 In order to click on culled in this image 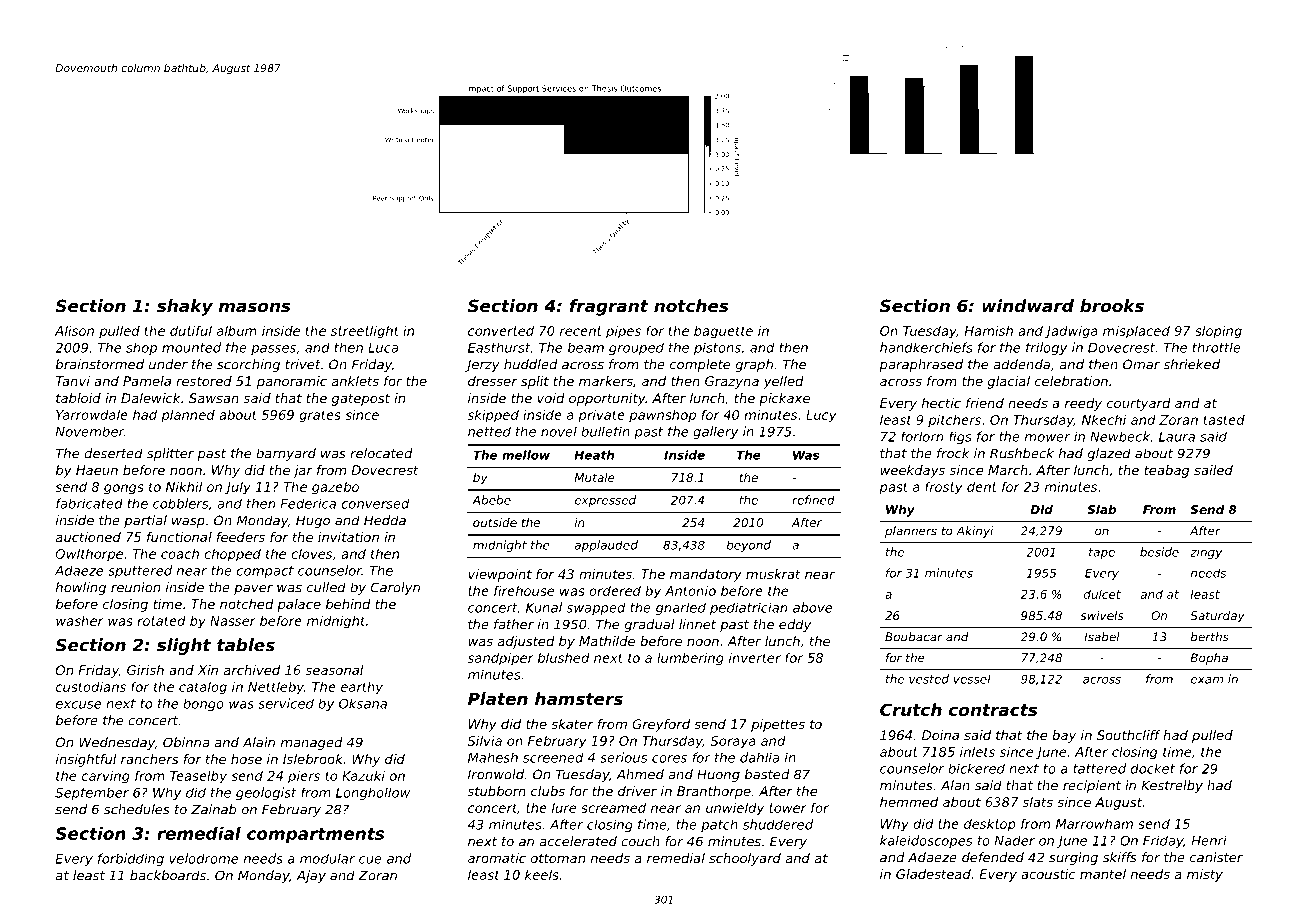, I will do `click(326, 587)`.
